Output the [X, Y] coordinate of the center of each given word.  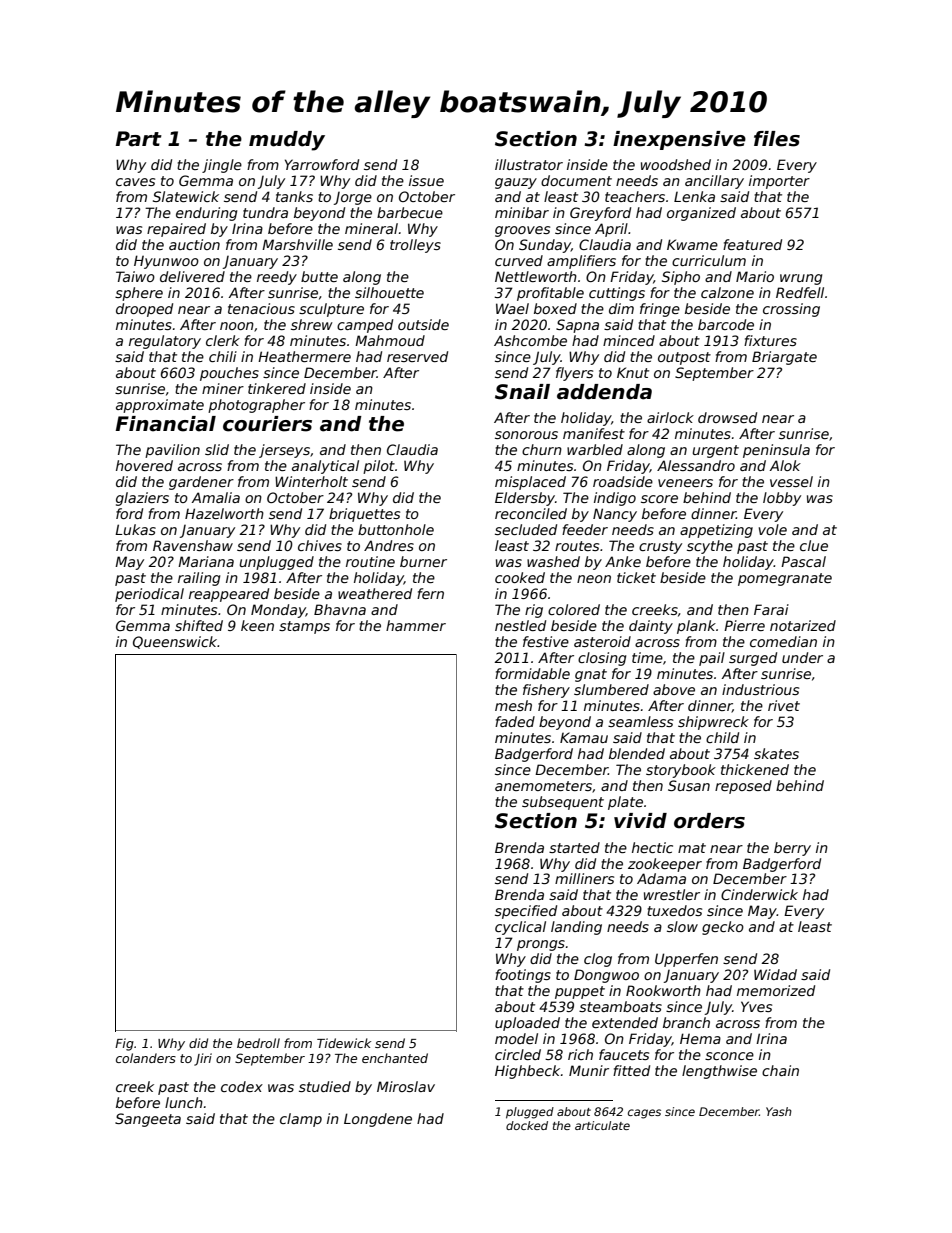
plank [696, 627]
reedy [277, 278]
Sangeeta [148, 1120]
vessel [791, 481]
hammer [416, 625]
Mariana [206, 561]
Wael [512, 308]
